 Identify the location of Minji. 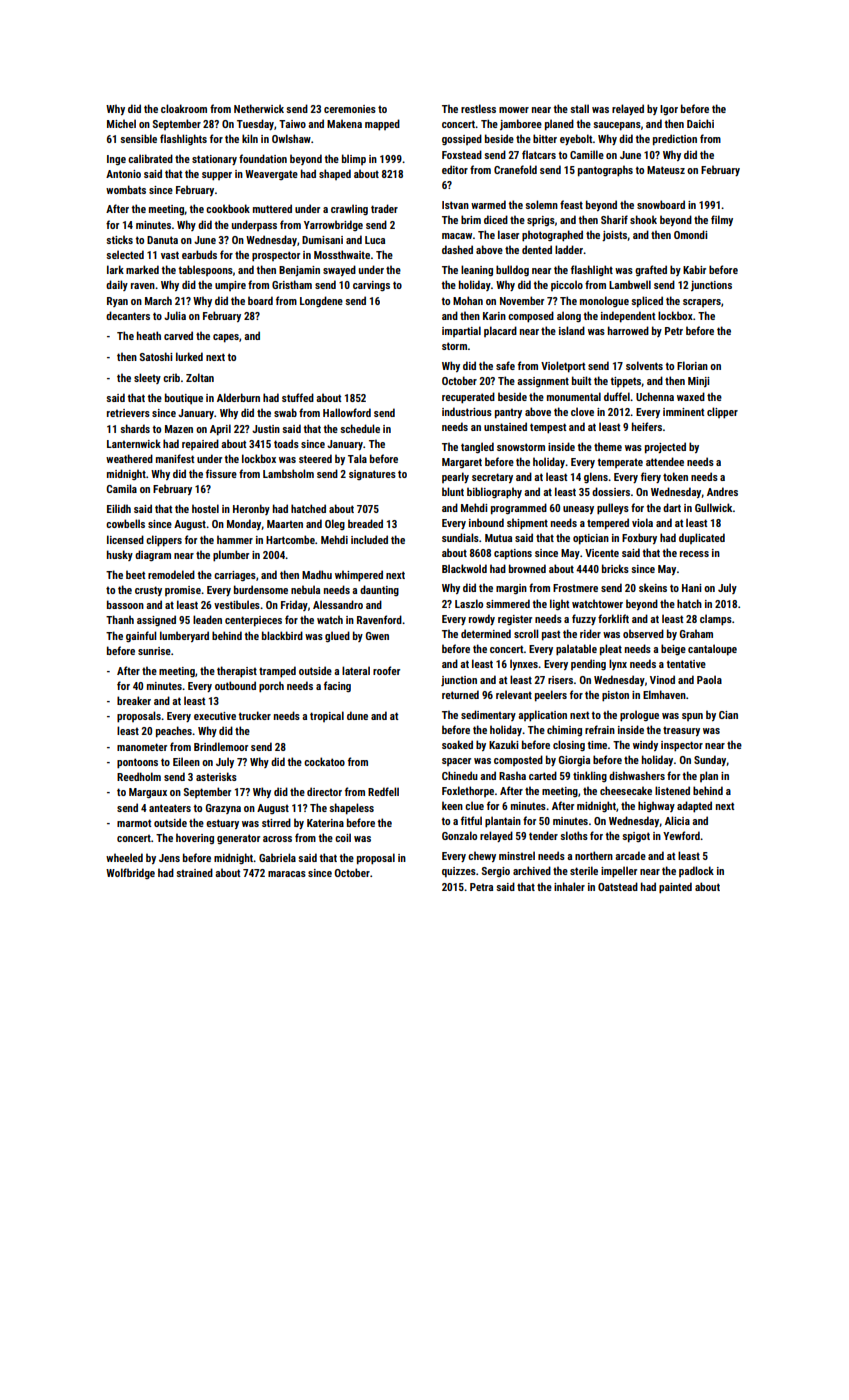
(698, 382).
